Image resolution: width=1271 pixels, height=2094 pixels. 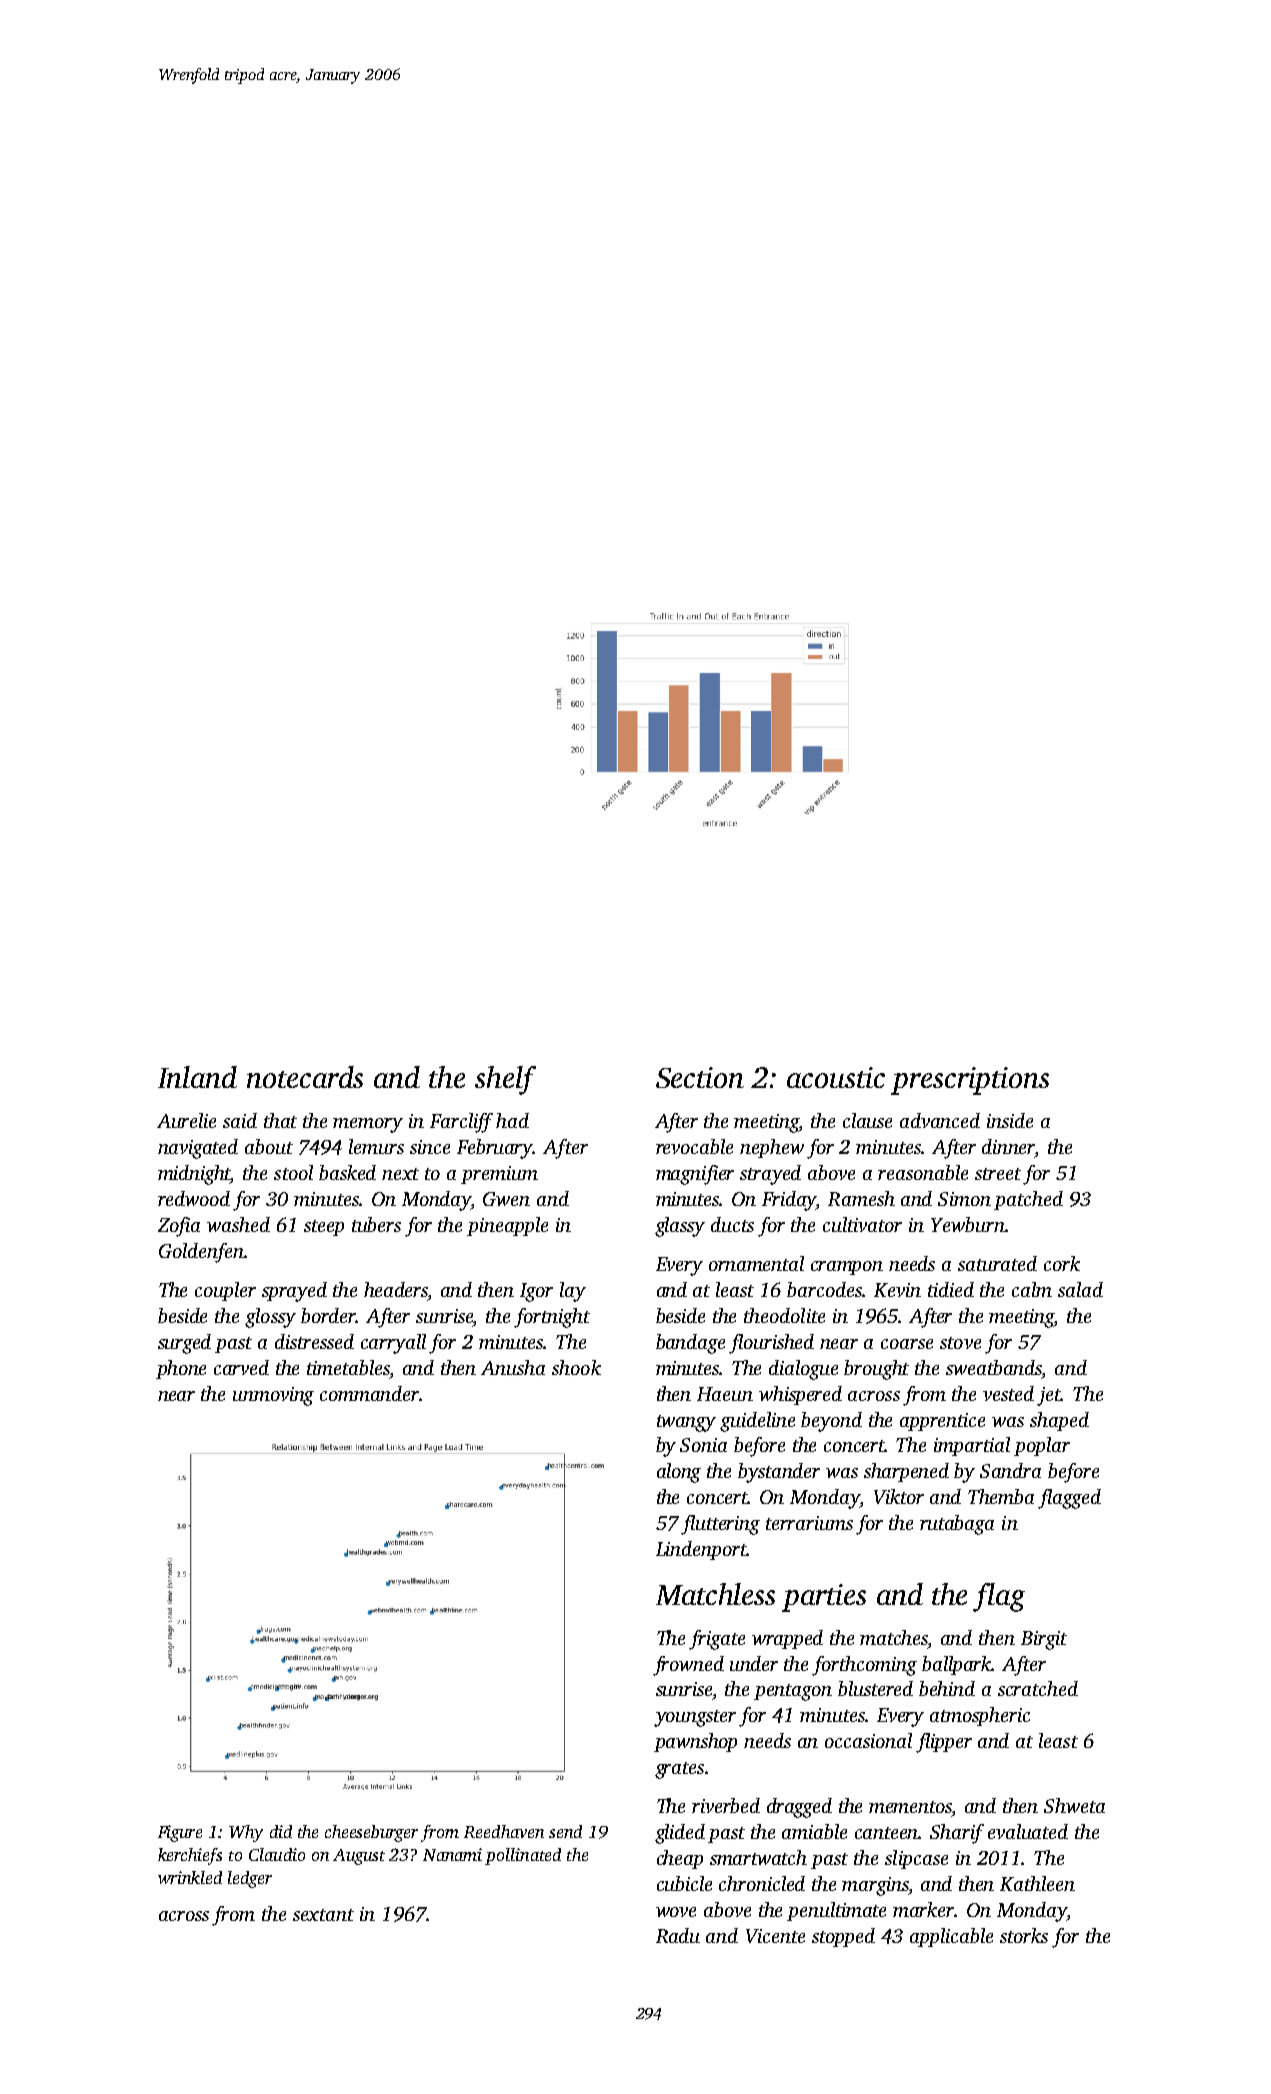 I want to click on ledger, so click(x=250, y=1879).
